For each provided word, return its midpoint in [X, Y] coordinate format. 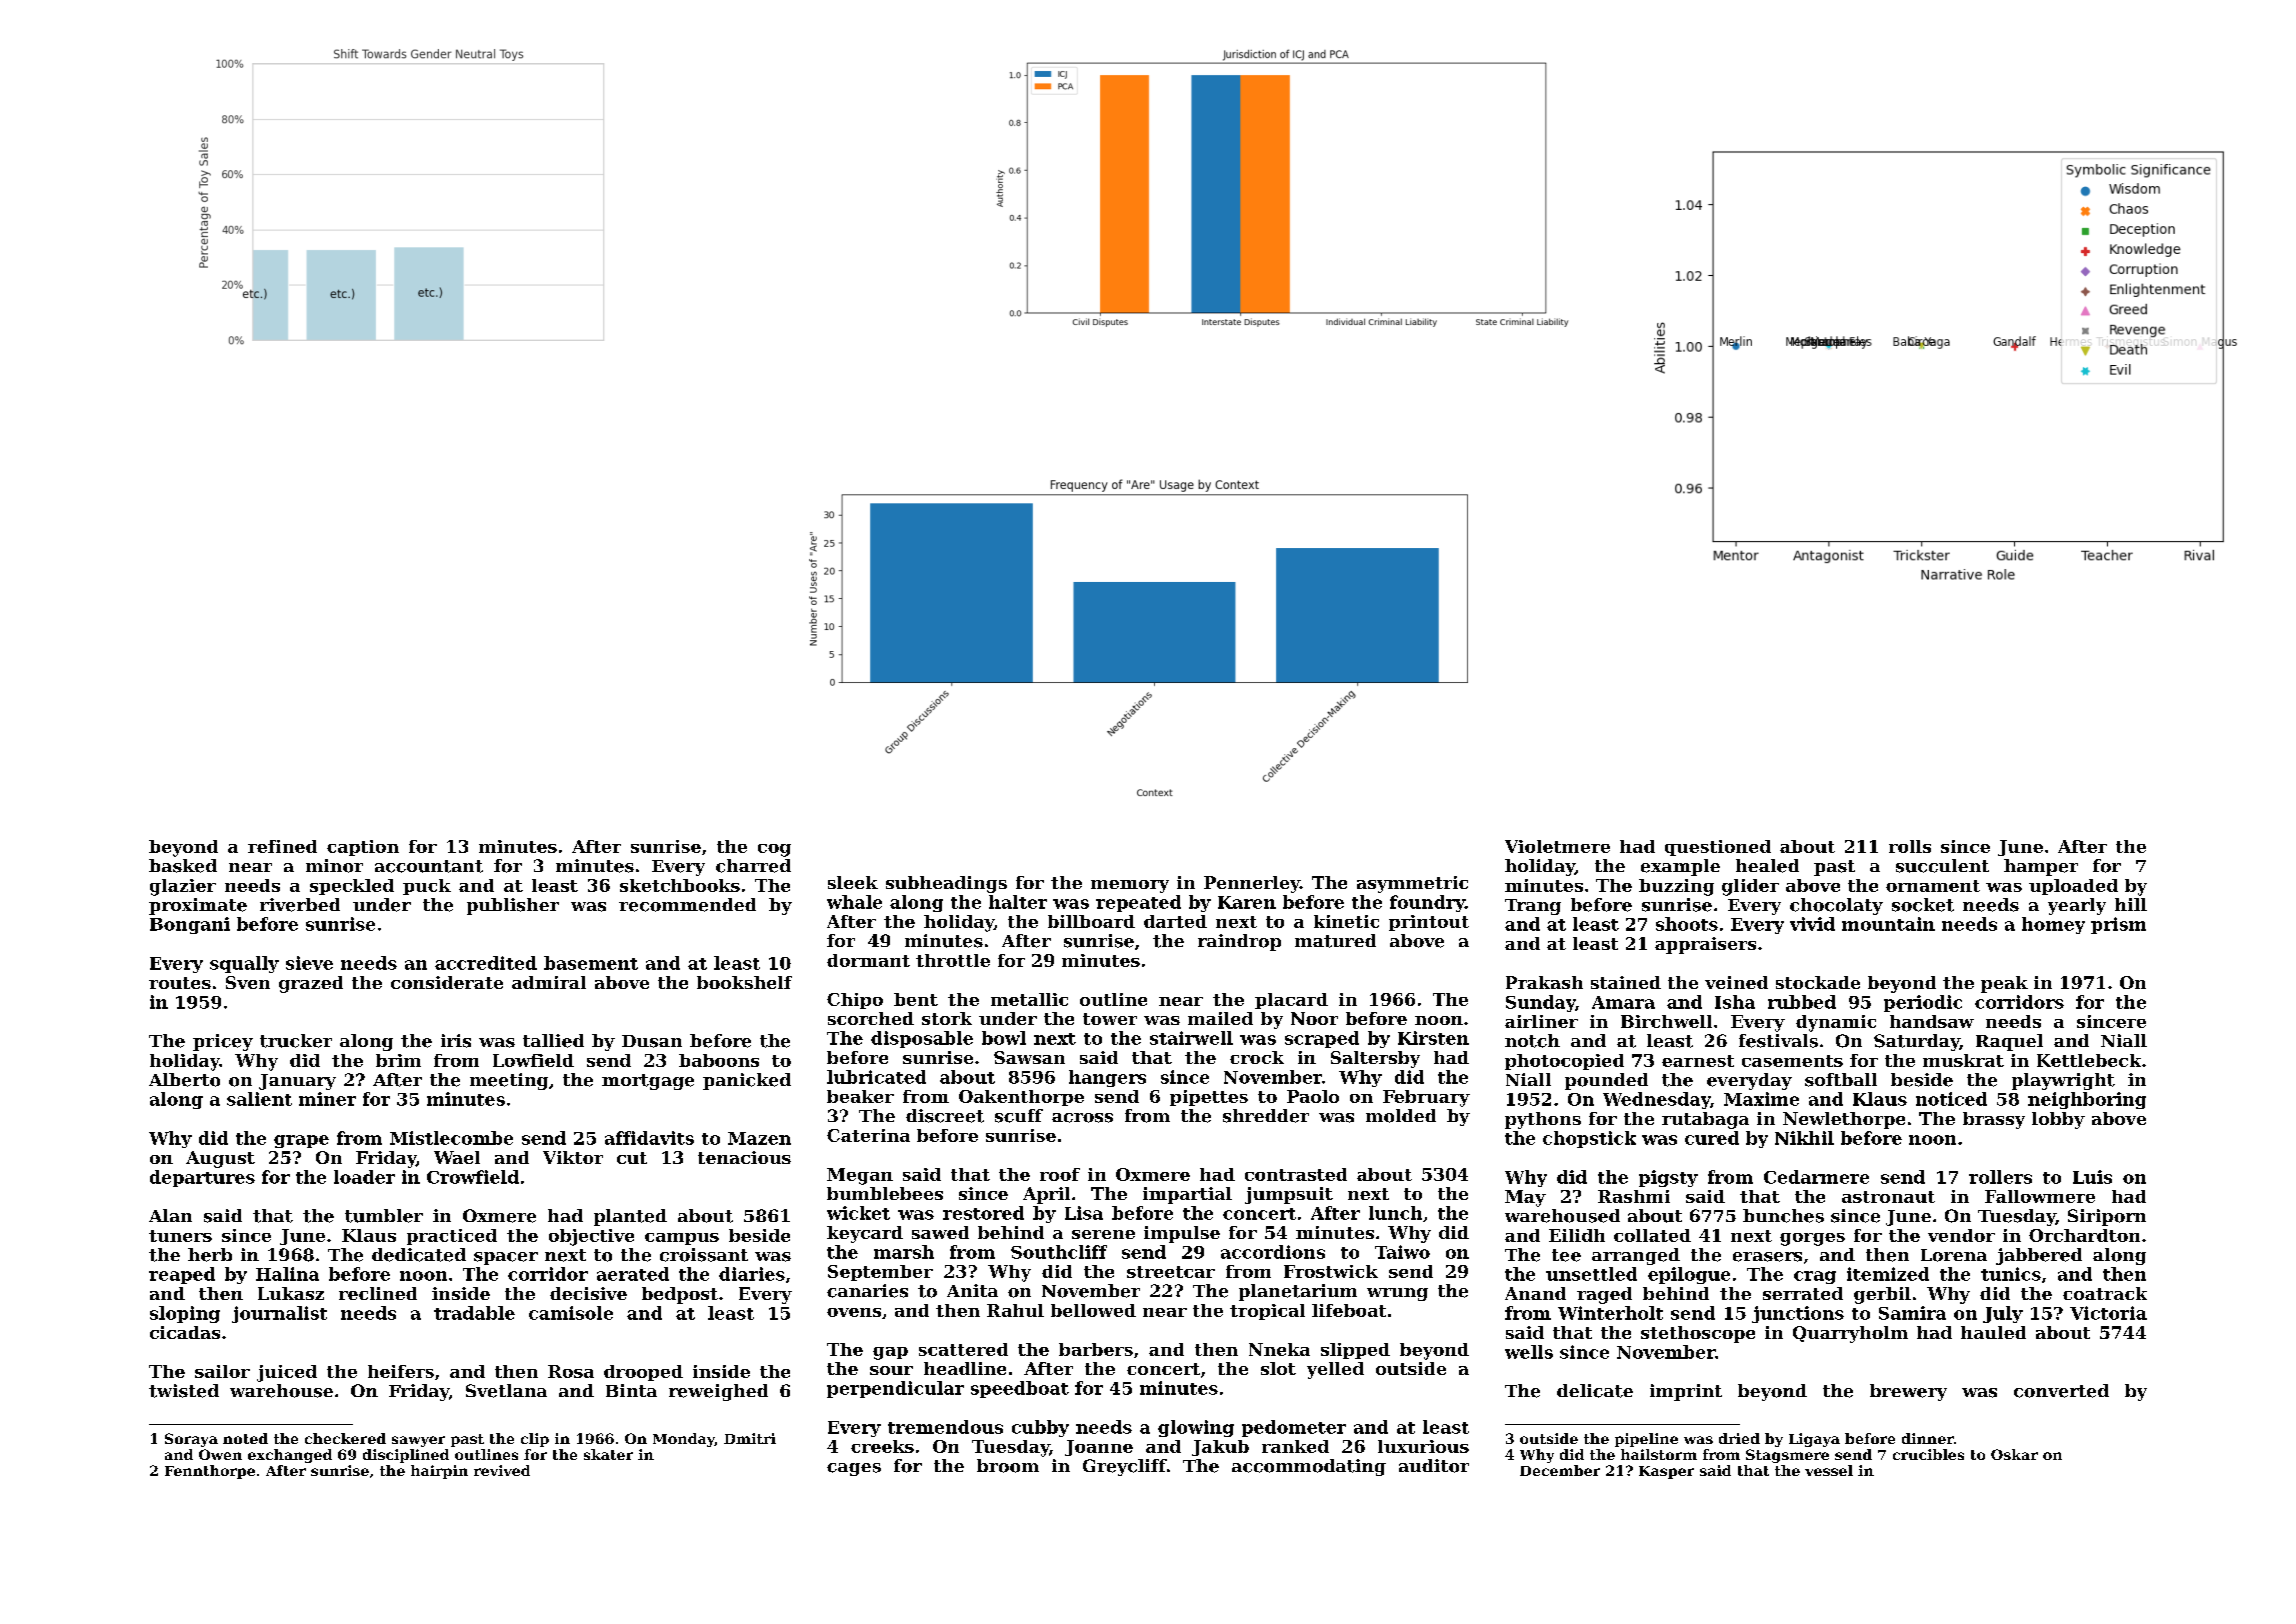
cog [774, 850]
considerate [447, 982]
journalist [279, 1314]
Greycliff [1125, 1467]
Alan [170, 1215]
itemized [1888, 1274]
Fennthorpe [210, 1472]
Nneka [1279, 1349]
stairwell [1191, 1038]
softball [1841, 1080]
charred [753, 866]
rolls [1910, 846]
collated [1652, 1235]
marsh [904, 1252]
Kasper [1666, 1472]
